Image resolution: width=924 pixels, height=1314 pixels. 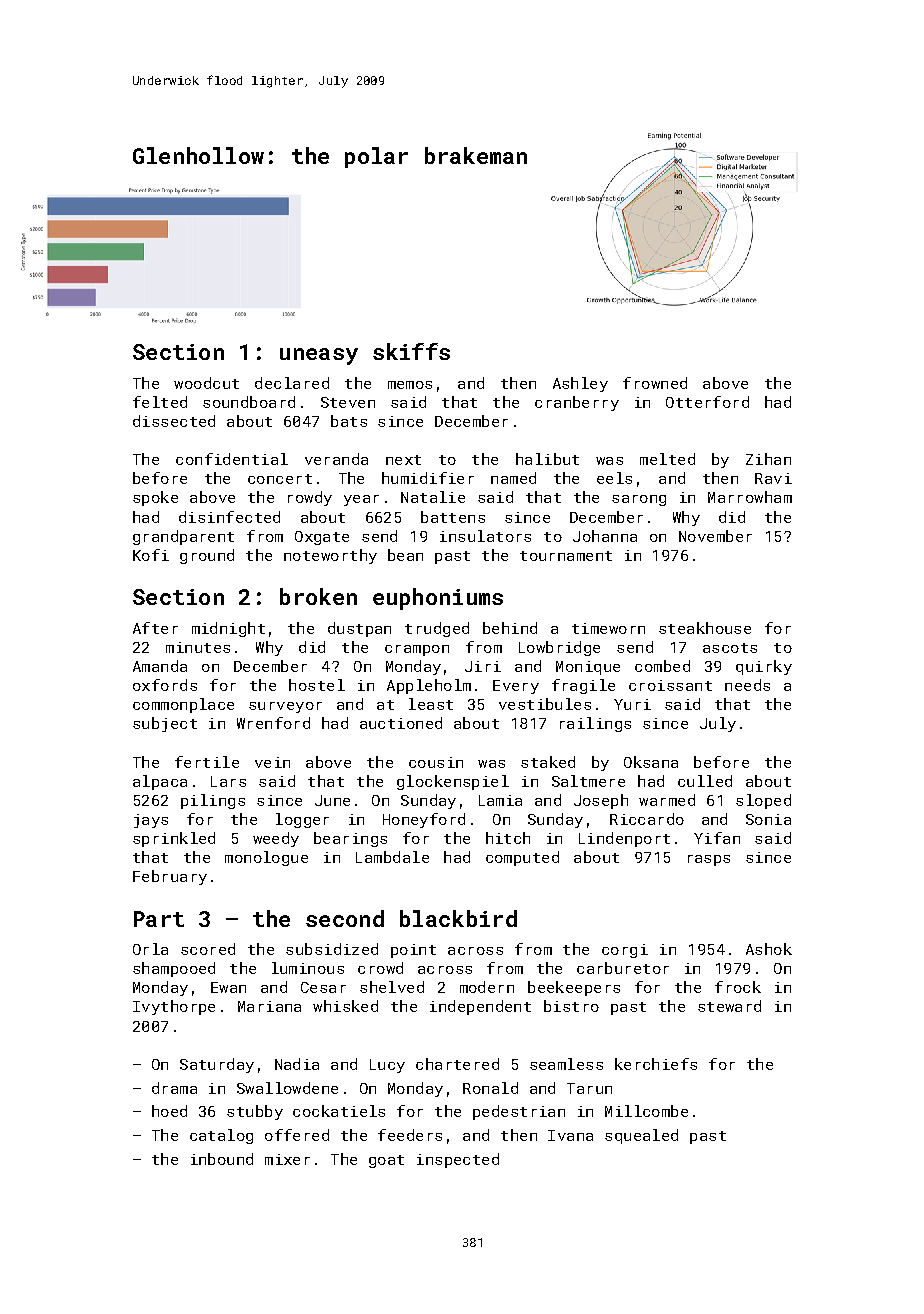 What do you see at coordinates (436, 762) in the image?
I see `cousin` at bounding box center [436, 762].
